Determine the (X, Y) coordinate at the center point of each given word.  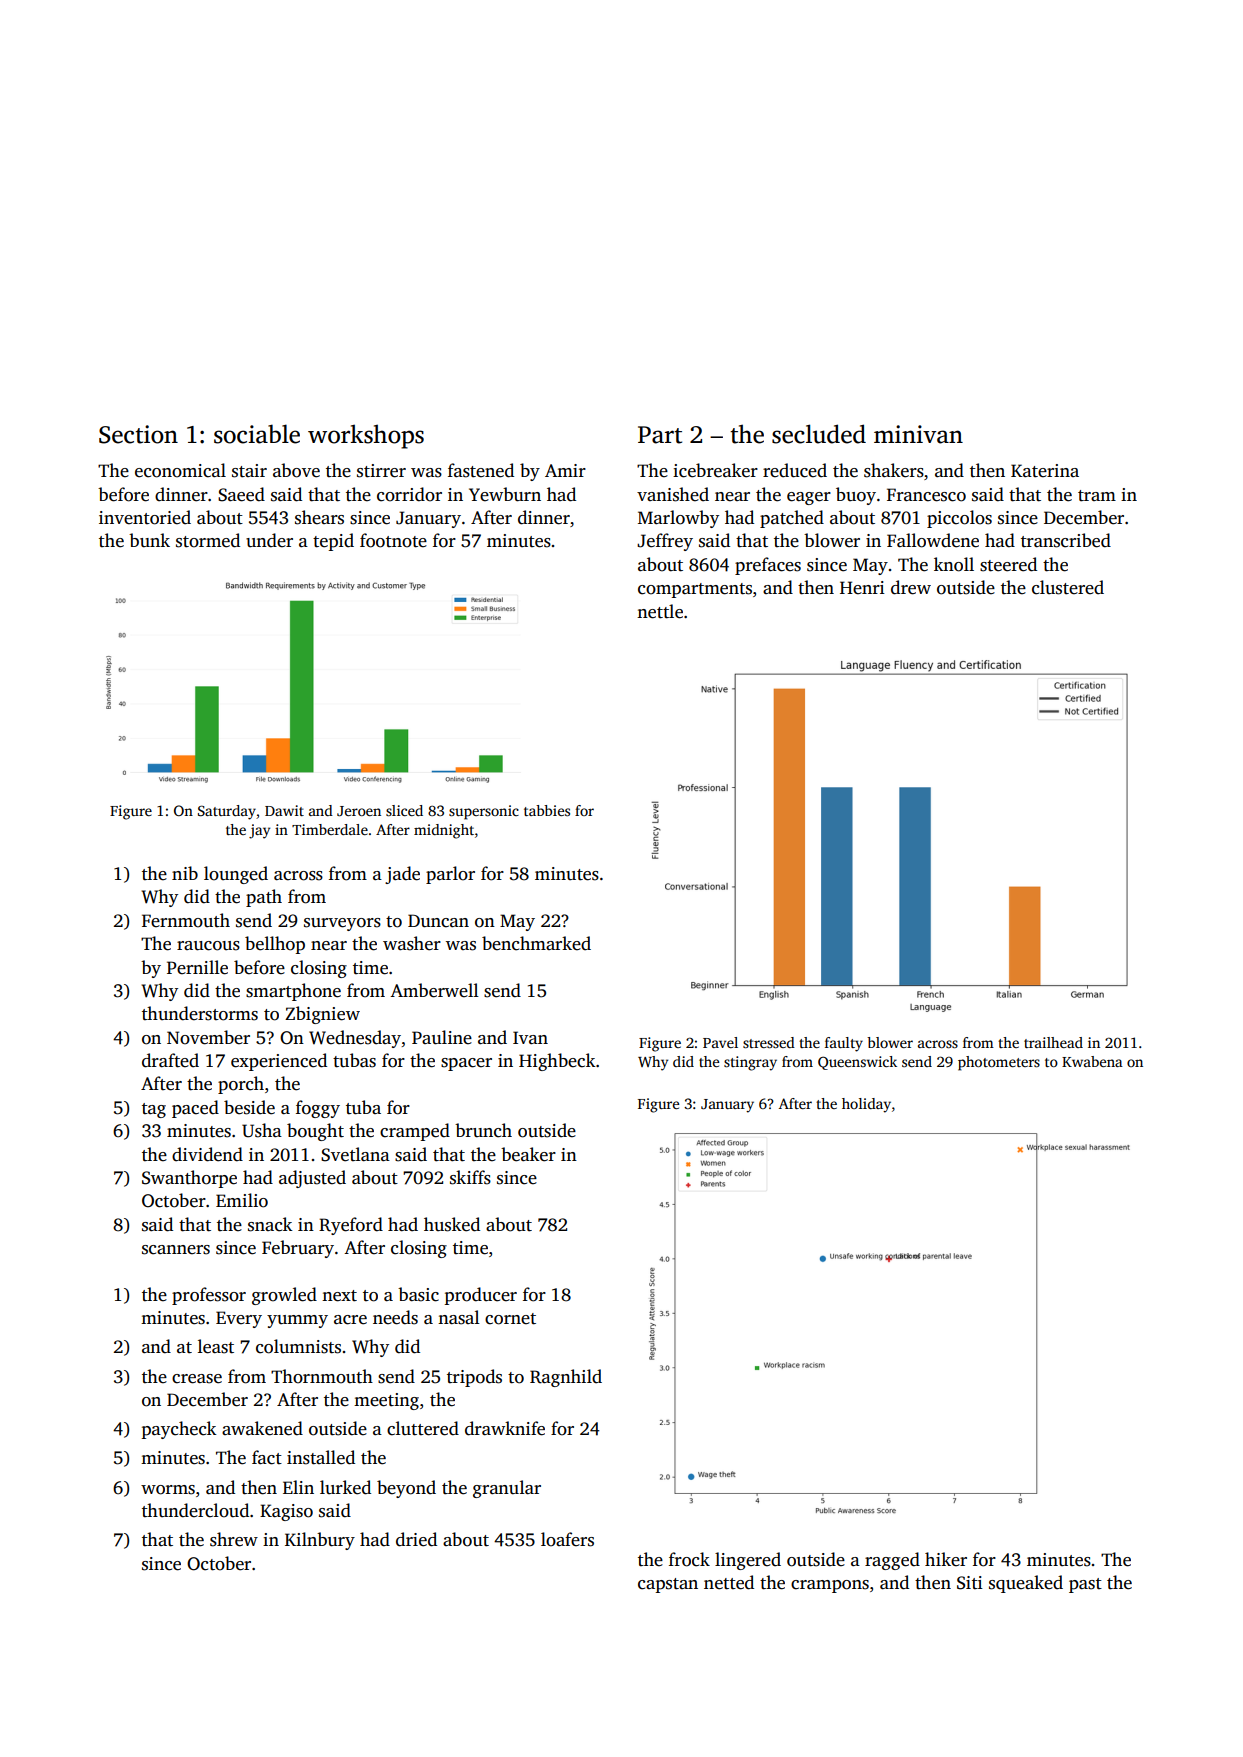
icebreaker (715, 470)
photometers (999, 1063)
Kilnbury (320, 1541)
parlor (450, 875)
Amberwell (434, 990)
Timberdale (330, 829)
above (296, 470)
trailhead (1053, 1042)
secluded (819, 434)
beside (249, 1107)
